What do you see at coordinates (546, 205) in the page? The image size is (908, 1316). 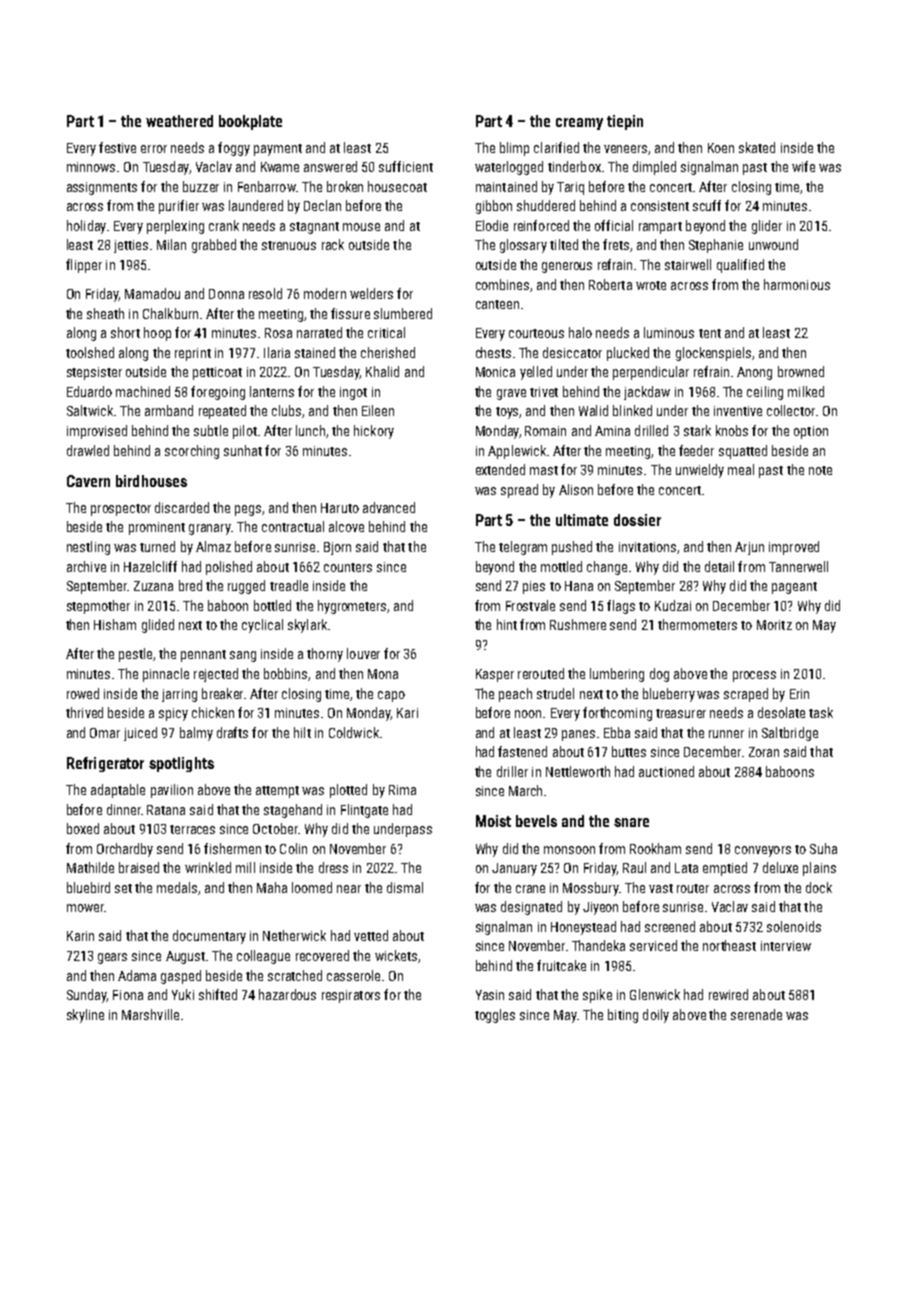 I see `shuddered` at bounding box center [546, 205].
